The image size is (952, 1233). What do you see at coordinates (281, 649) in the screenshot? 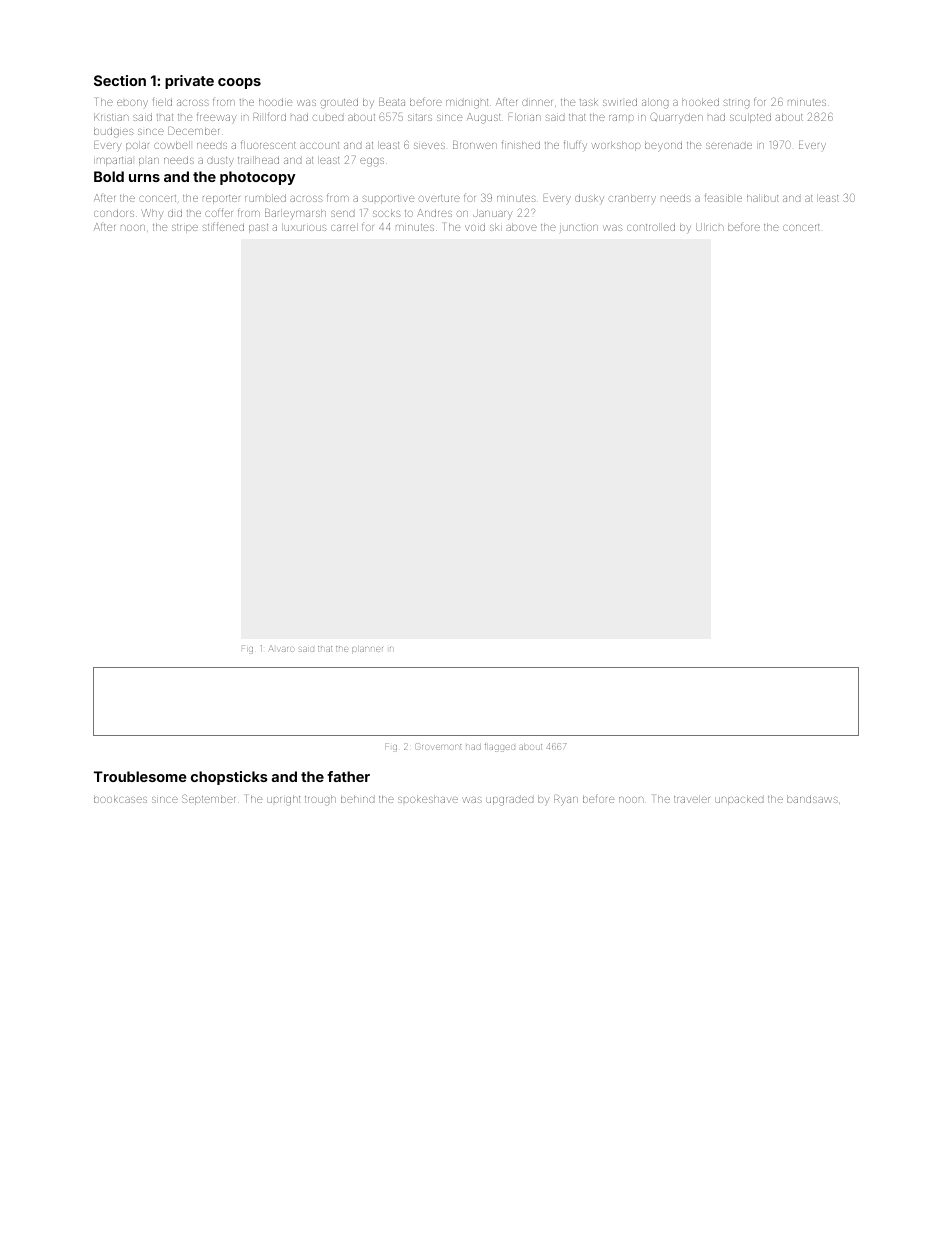
I see `Alvaro` at bounding box center [281, 649].
